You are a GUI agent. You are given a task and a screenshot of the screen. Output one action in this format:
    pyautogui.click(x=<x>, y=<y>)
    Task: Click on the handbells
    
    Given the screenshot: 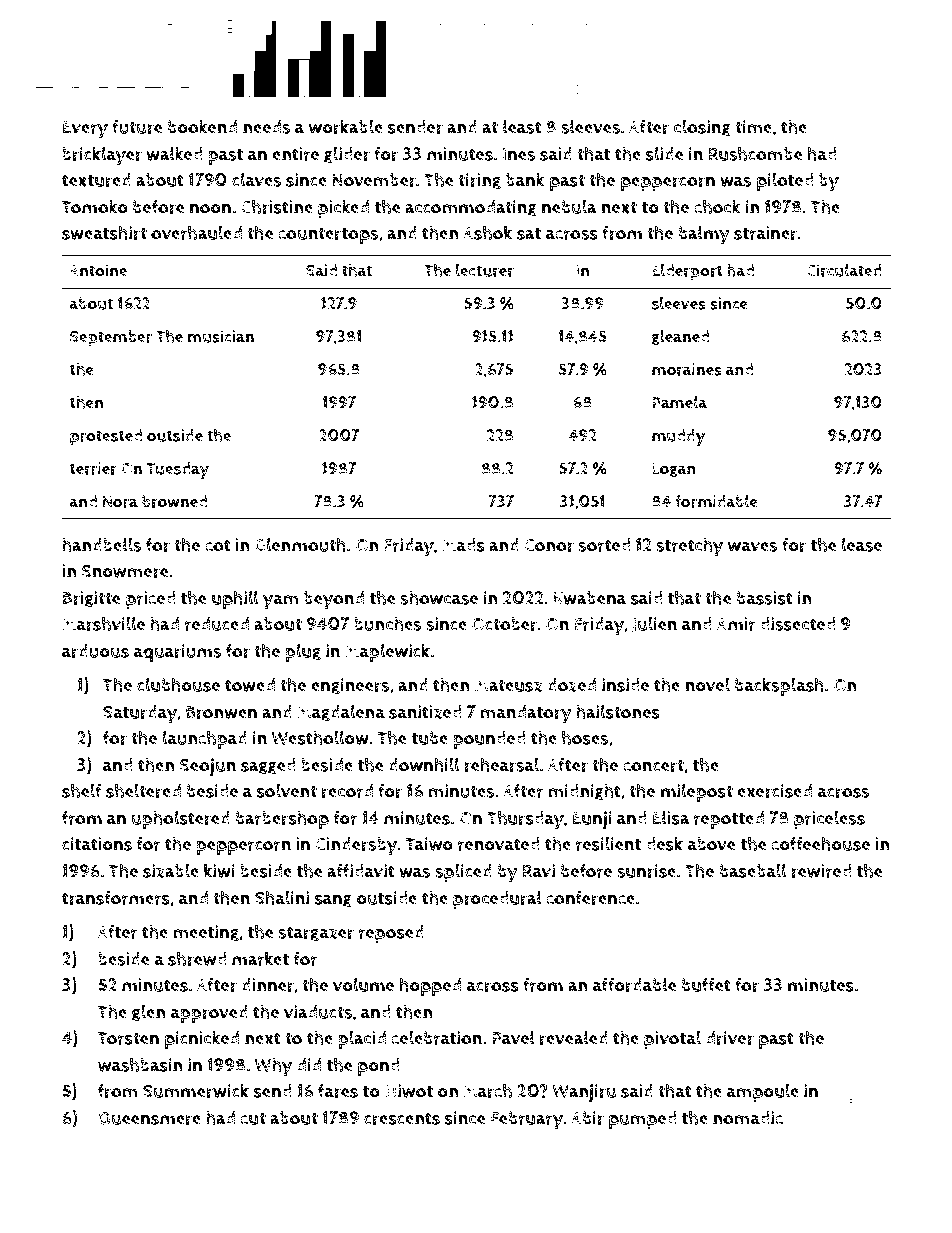 What is the action you would take?
    pyautogui.click(x=102, y=544)
